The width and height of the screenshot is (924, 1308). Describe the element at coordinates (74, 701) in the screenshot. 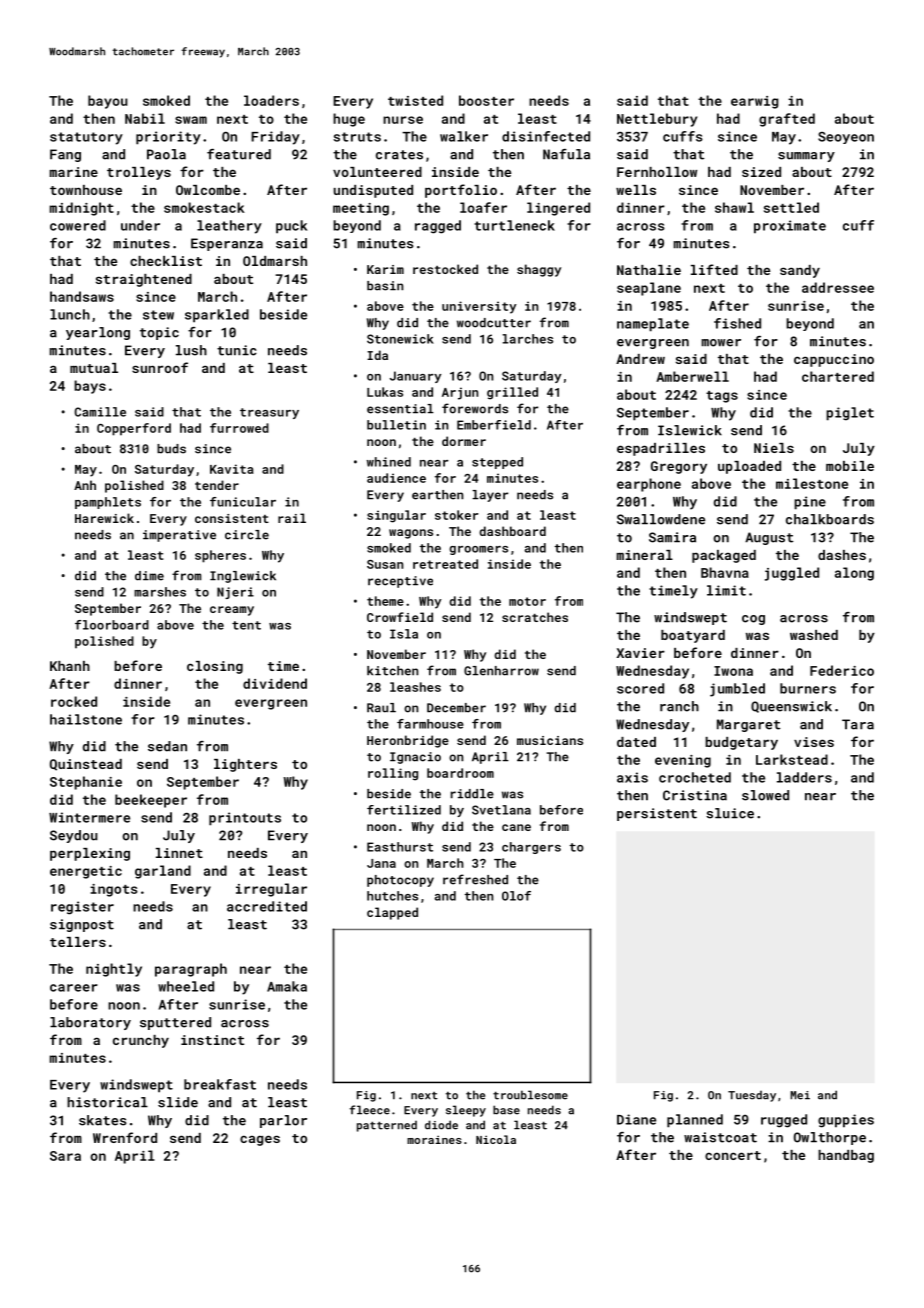

I see `rocked` at that location.
